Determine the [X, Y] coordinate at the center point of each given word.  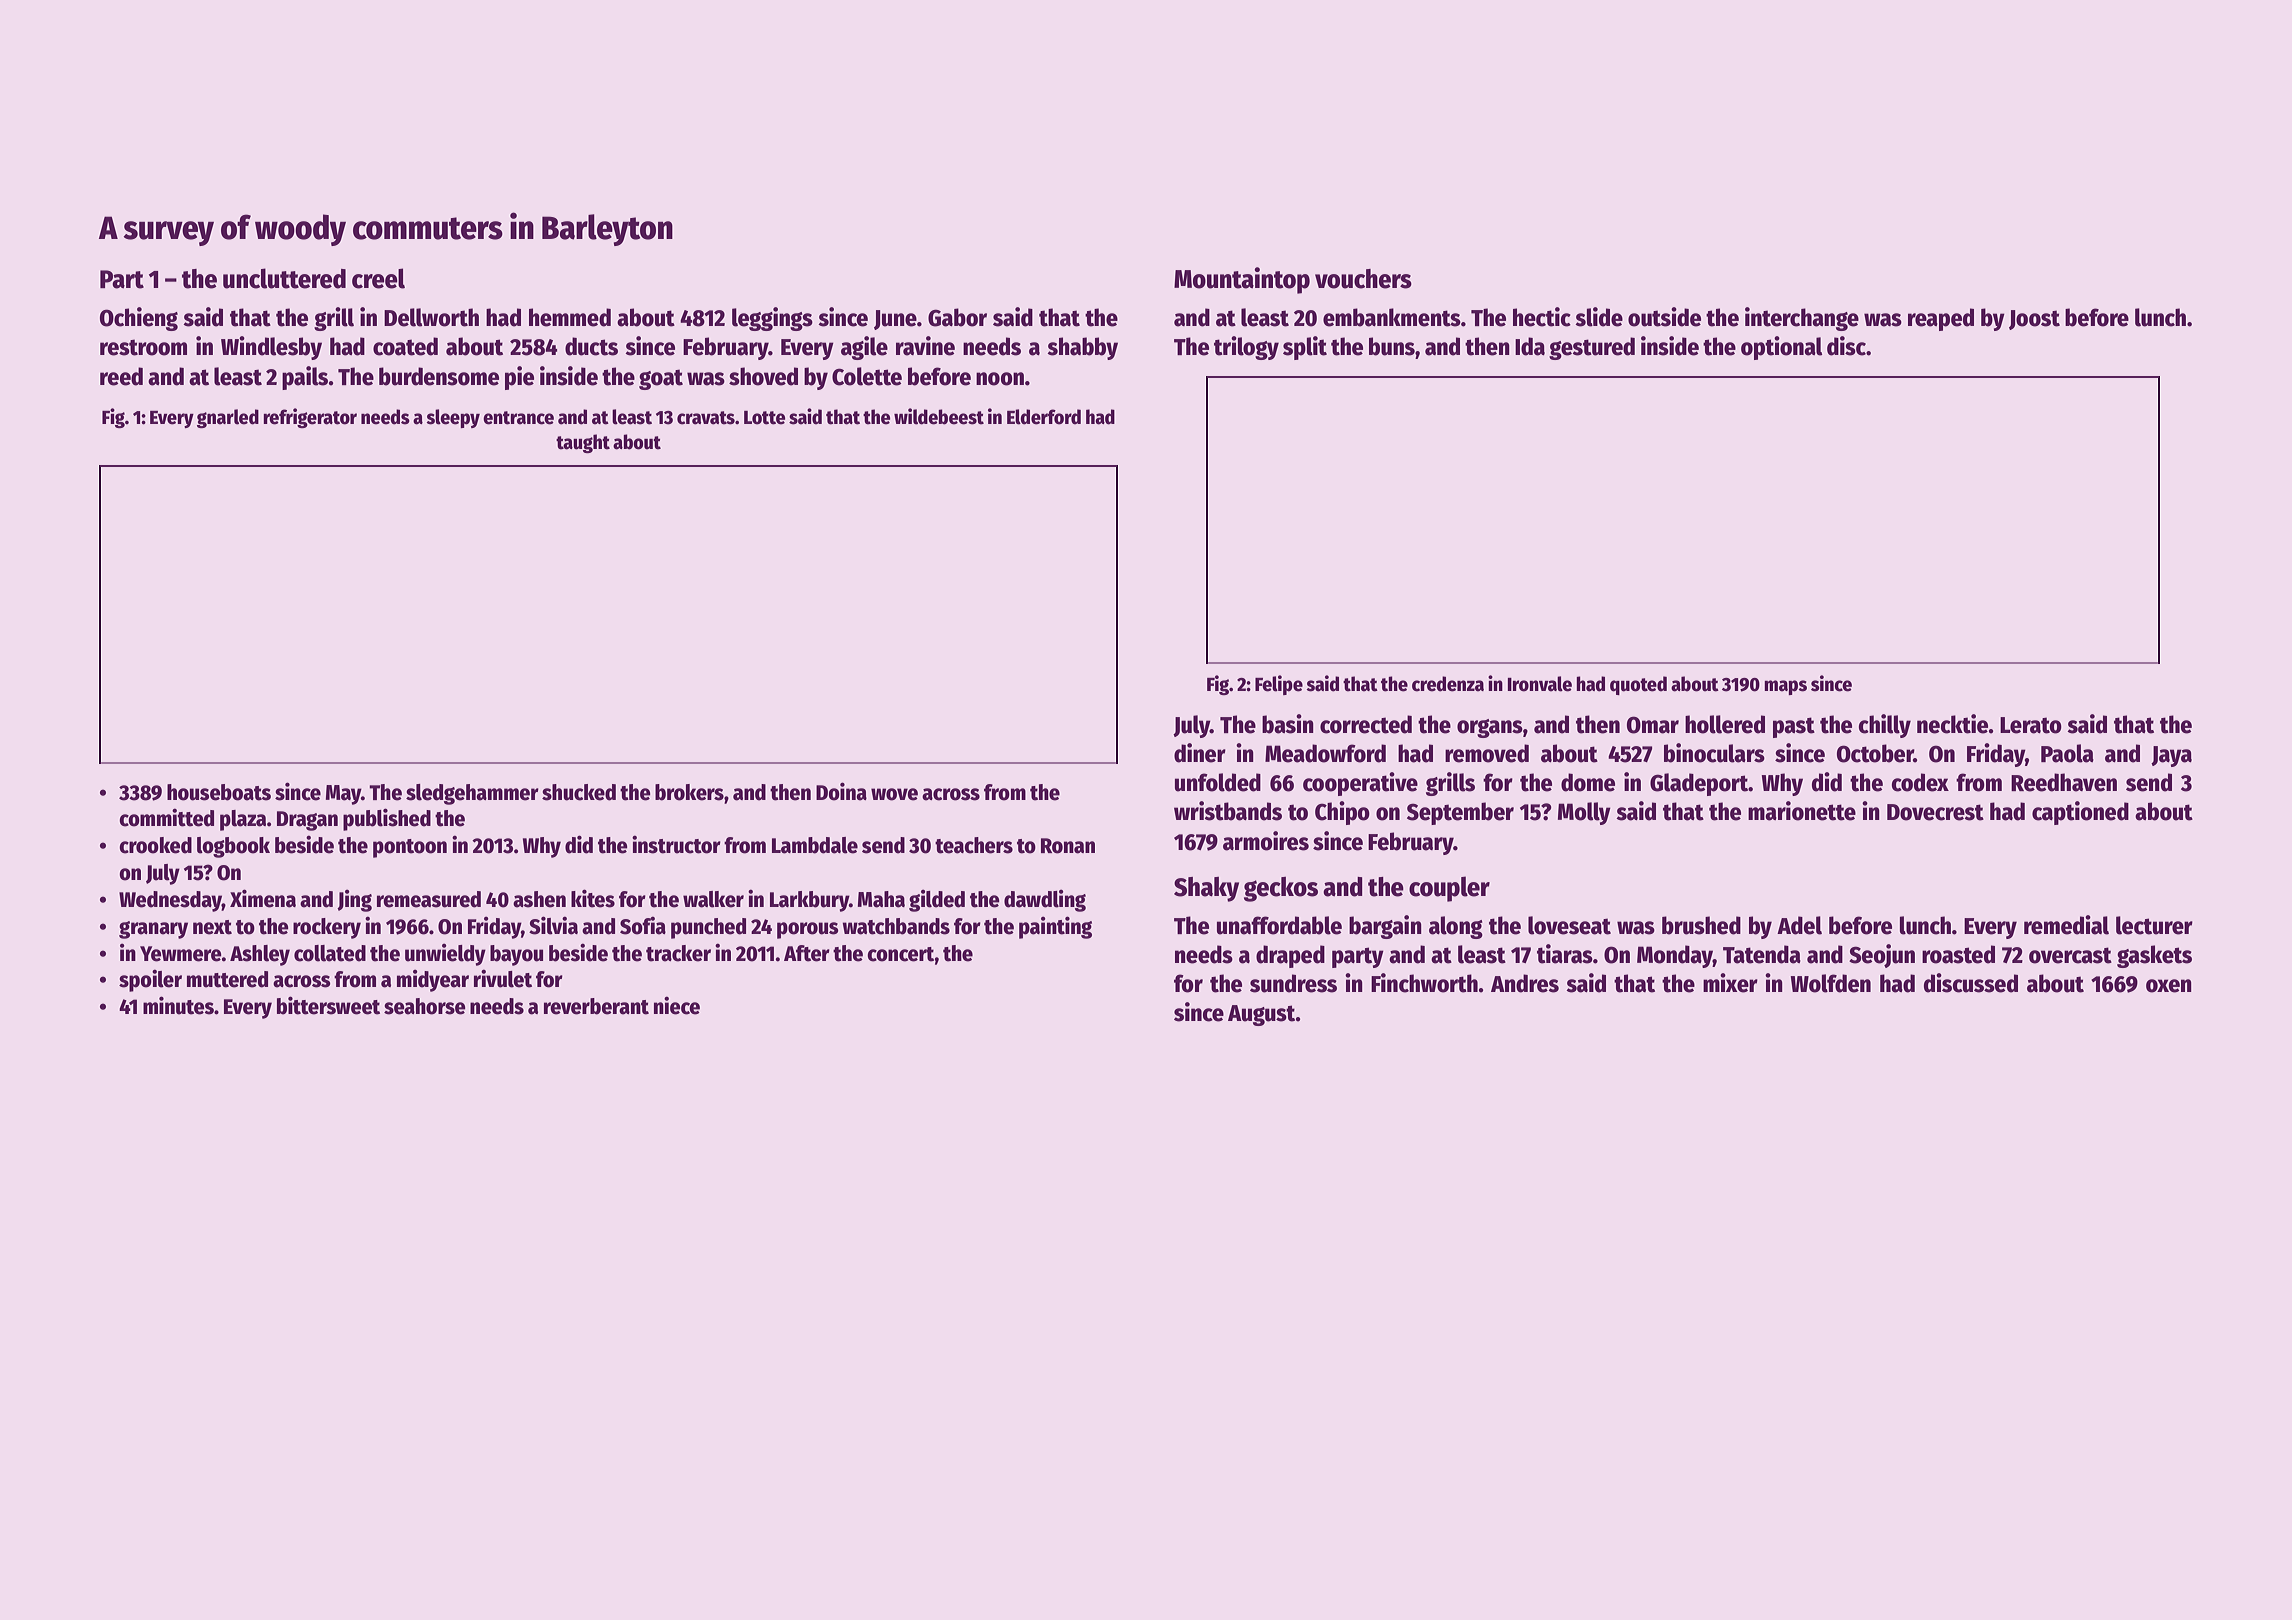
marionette [1802, 811]
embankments [1392, 317]
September [1460, 813]
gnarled [228, 418]
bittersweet [328, 1005]
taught [583, 443]
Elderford [1044, 417]
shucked [579, 792]
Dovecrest [1935, 812]
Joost [2034, 320]
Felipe [1279, 685]
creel [378, 278]
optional [1781, 348]
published [387, 819]
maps [1785, 687]
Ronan [1068, 846]
